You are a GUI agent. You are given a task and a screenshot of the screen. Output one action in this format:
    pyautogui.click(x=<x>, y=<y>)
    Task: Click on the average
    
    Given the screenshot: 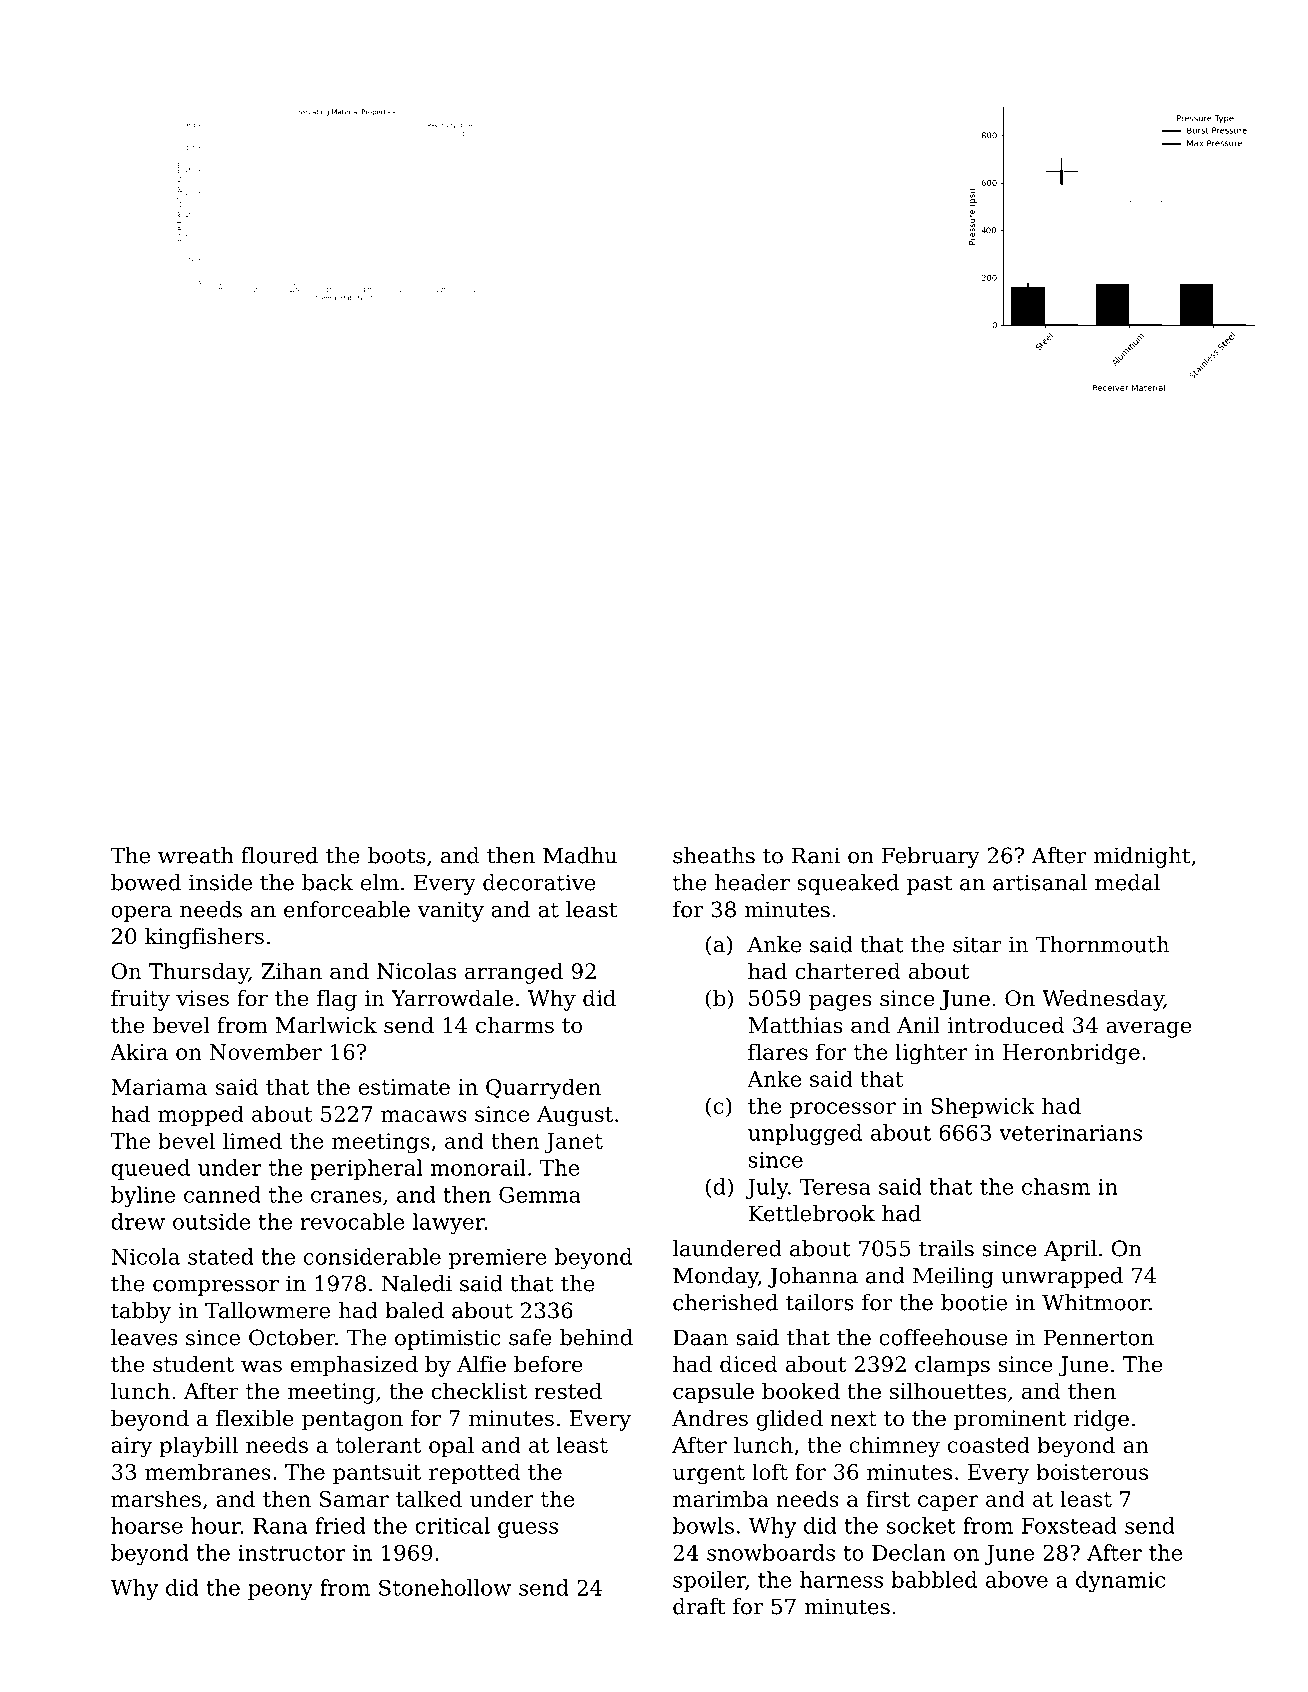 What is the action you would take?
    pyautogui.click(x=1148, y=1029)
